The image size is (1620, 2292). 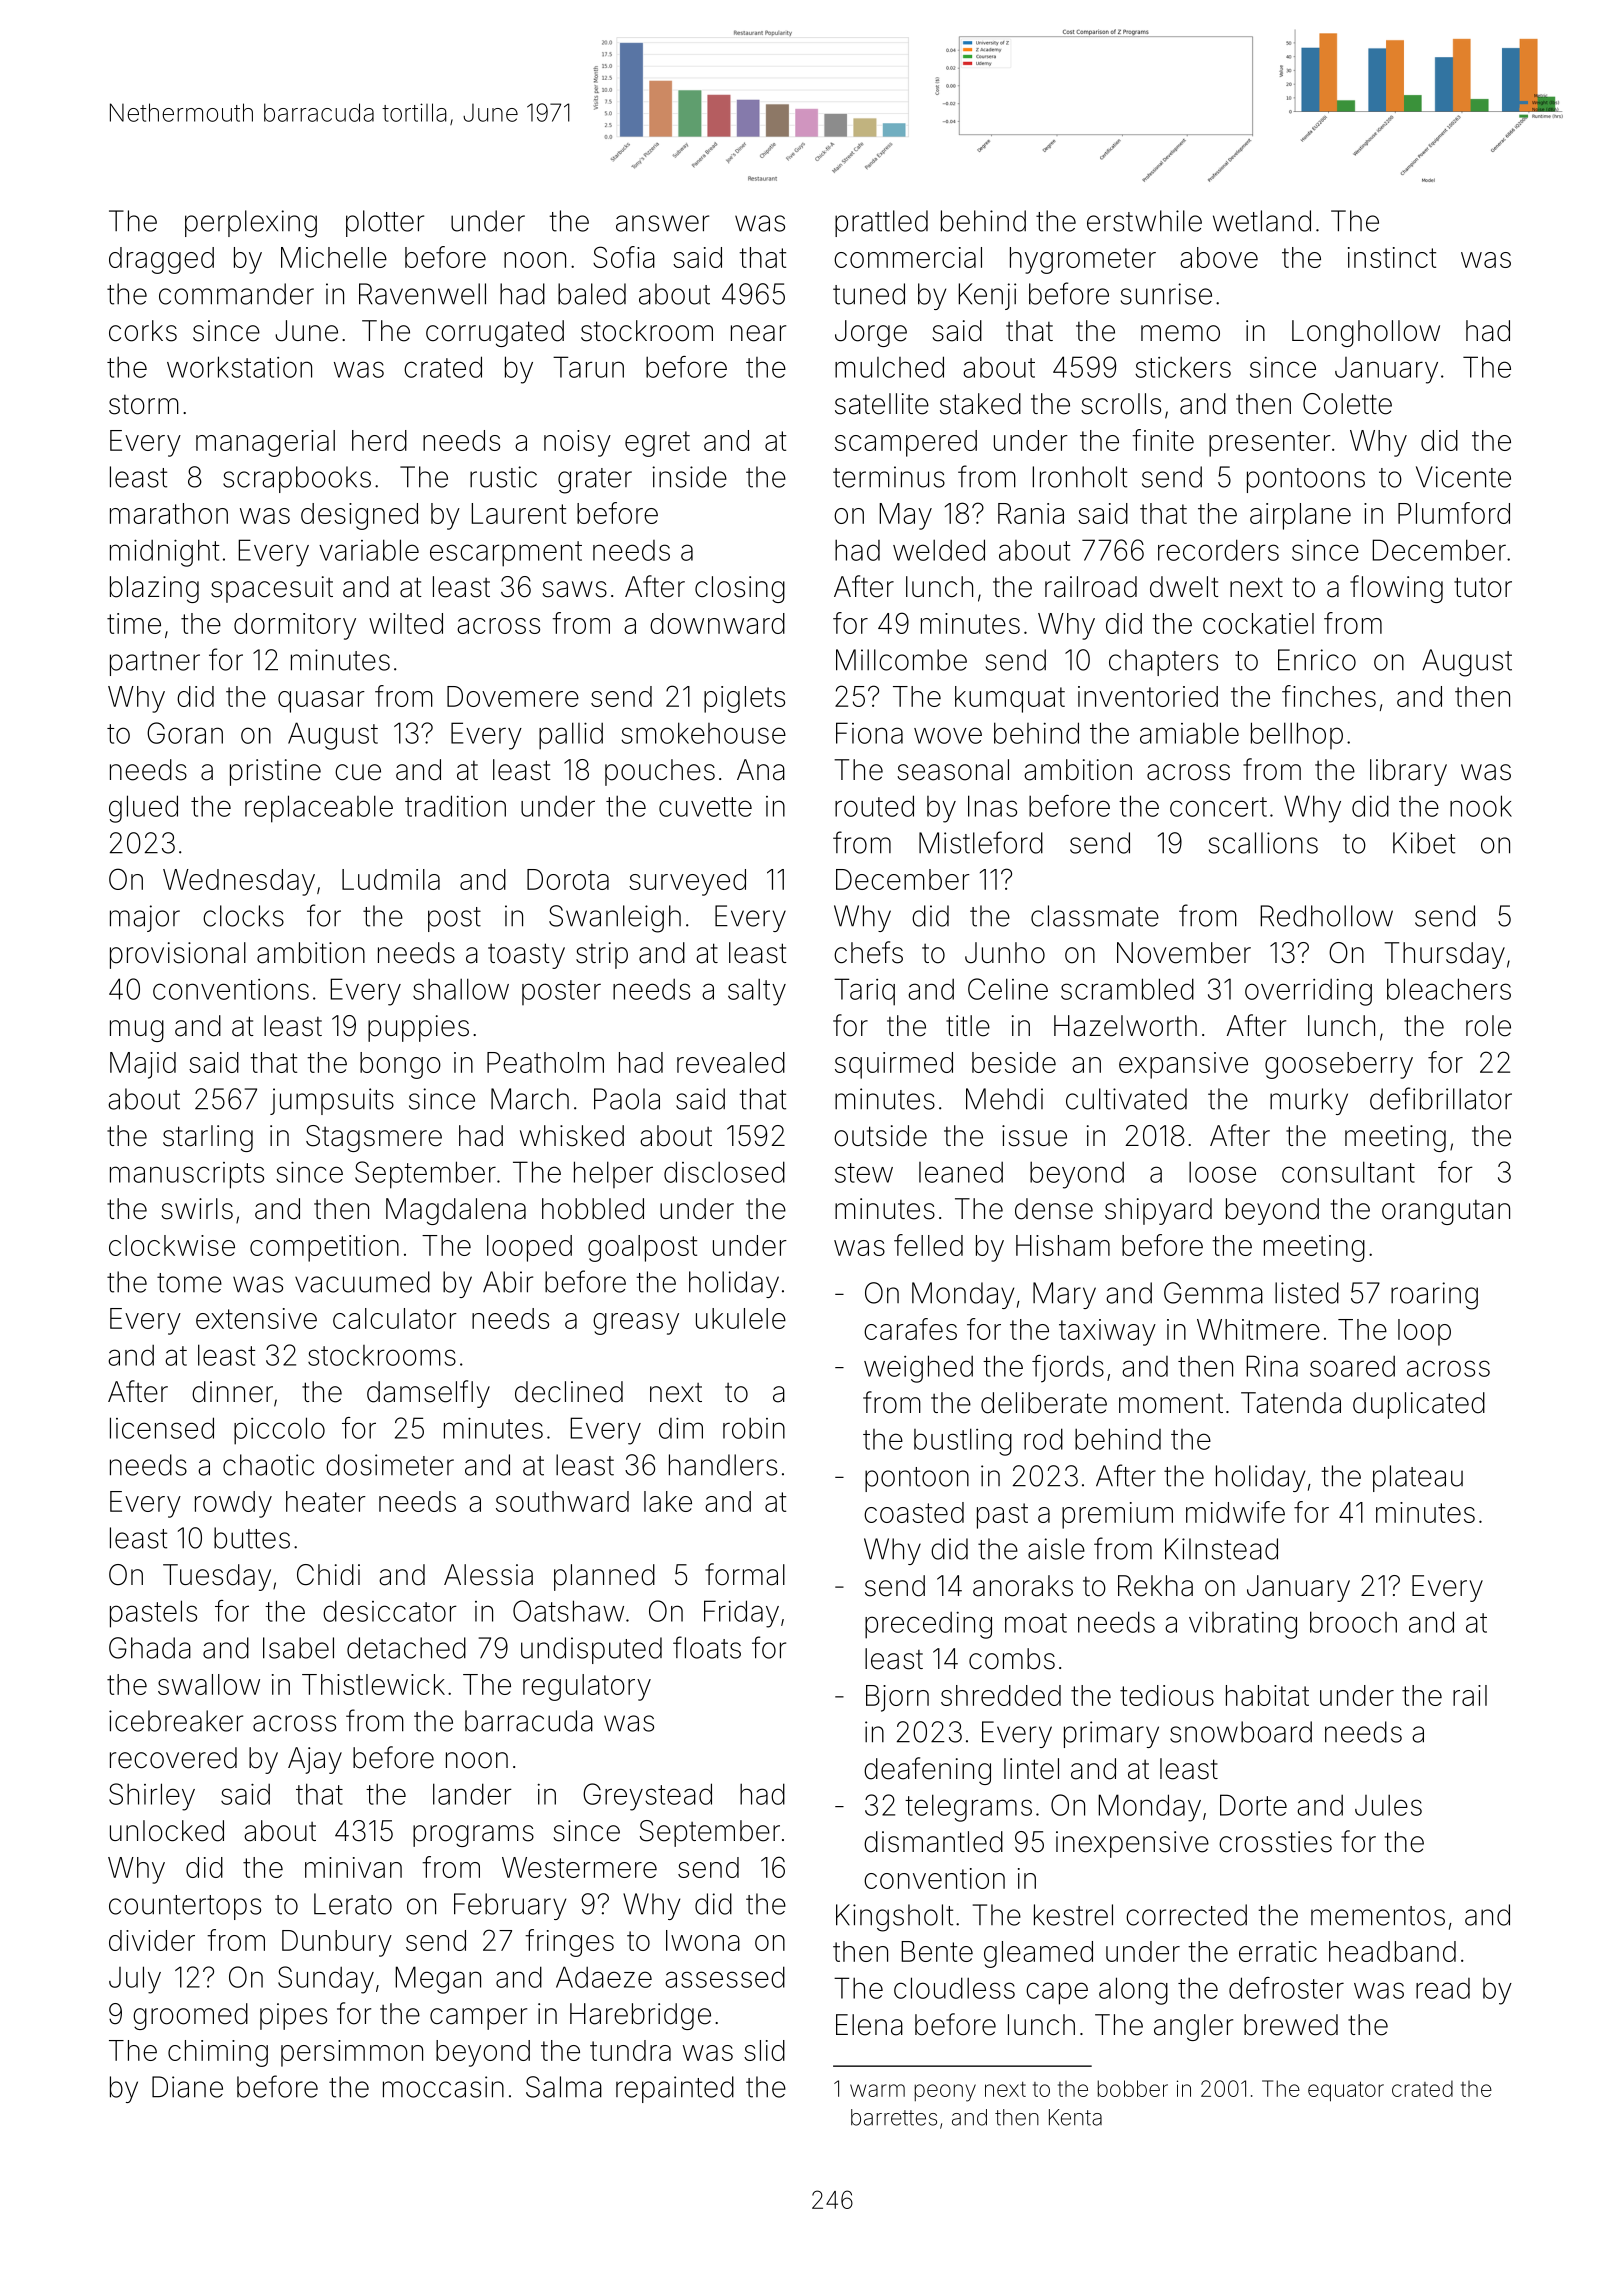 What do you see at coordinates (379, 440) in the screenshot?
I see `herd` at bounding box center [379, 440].
